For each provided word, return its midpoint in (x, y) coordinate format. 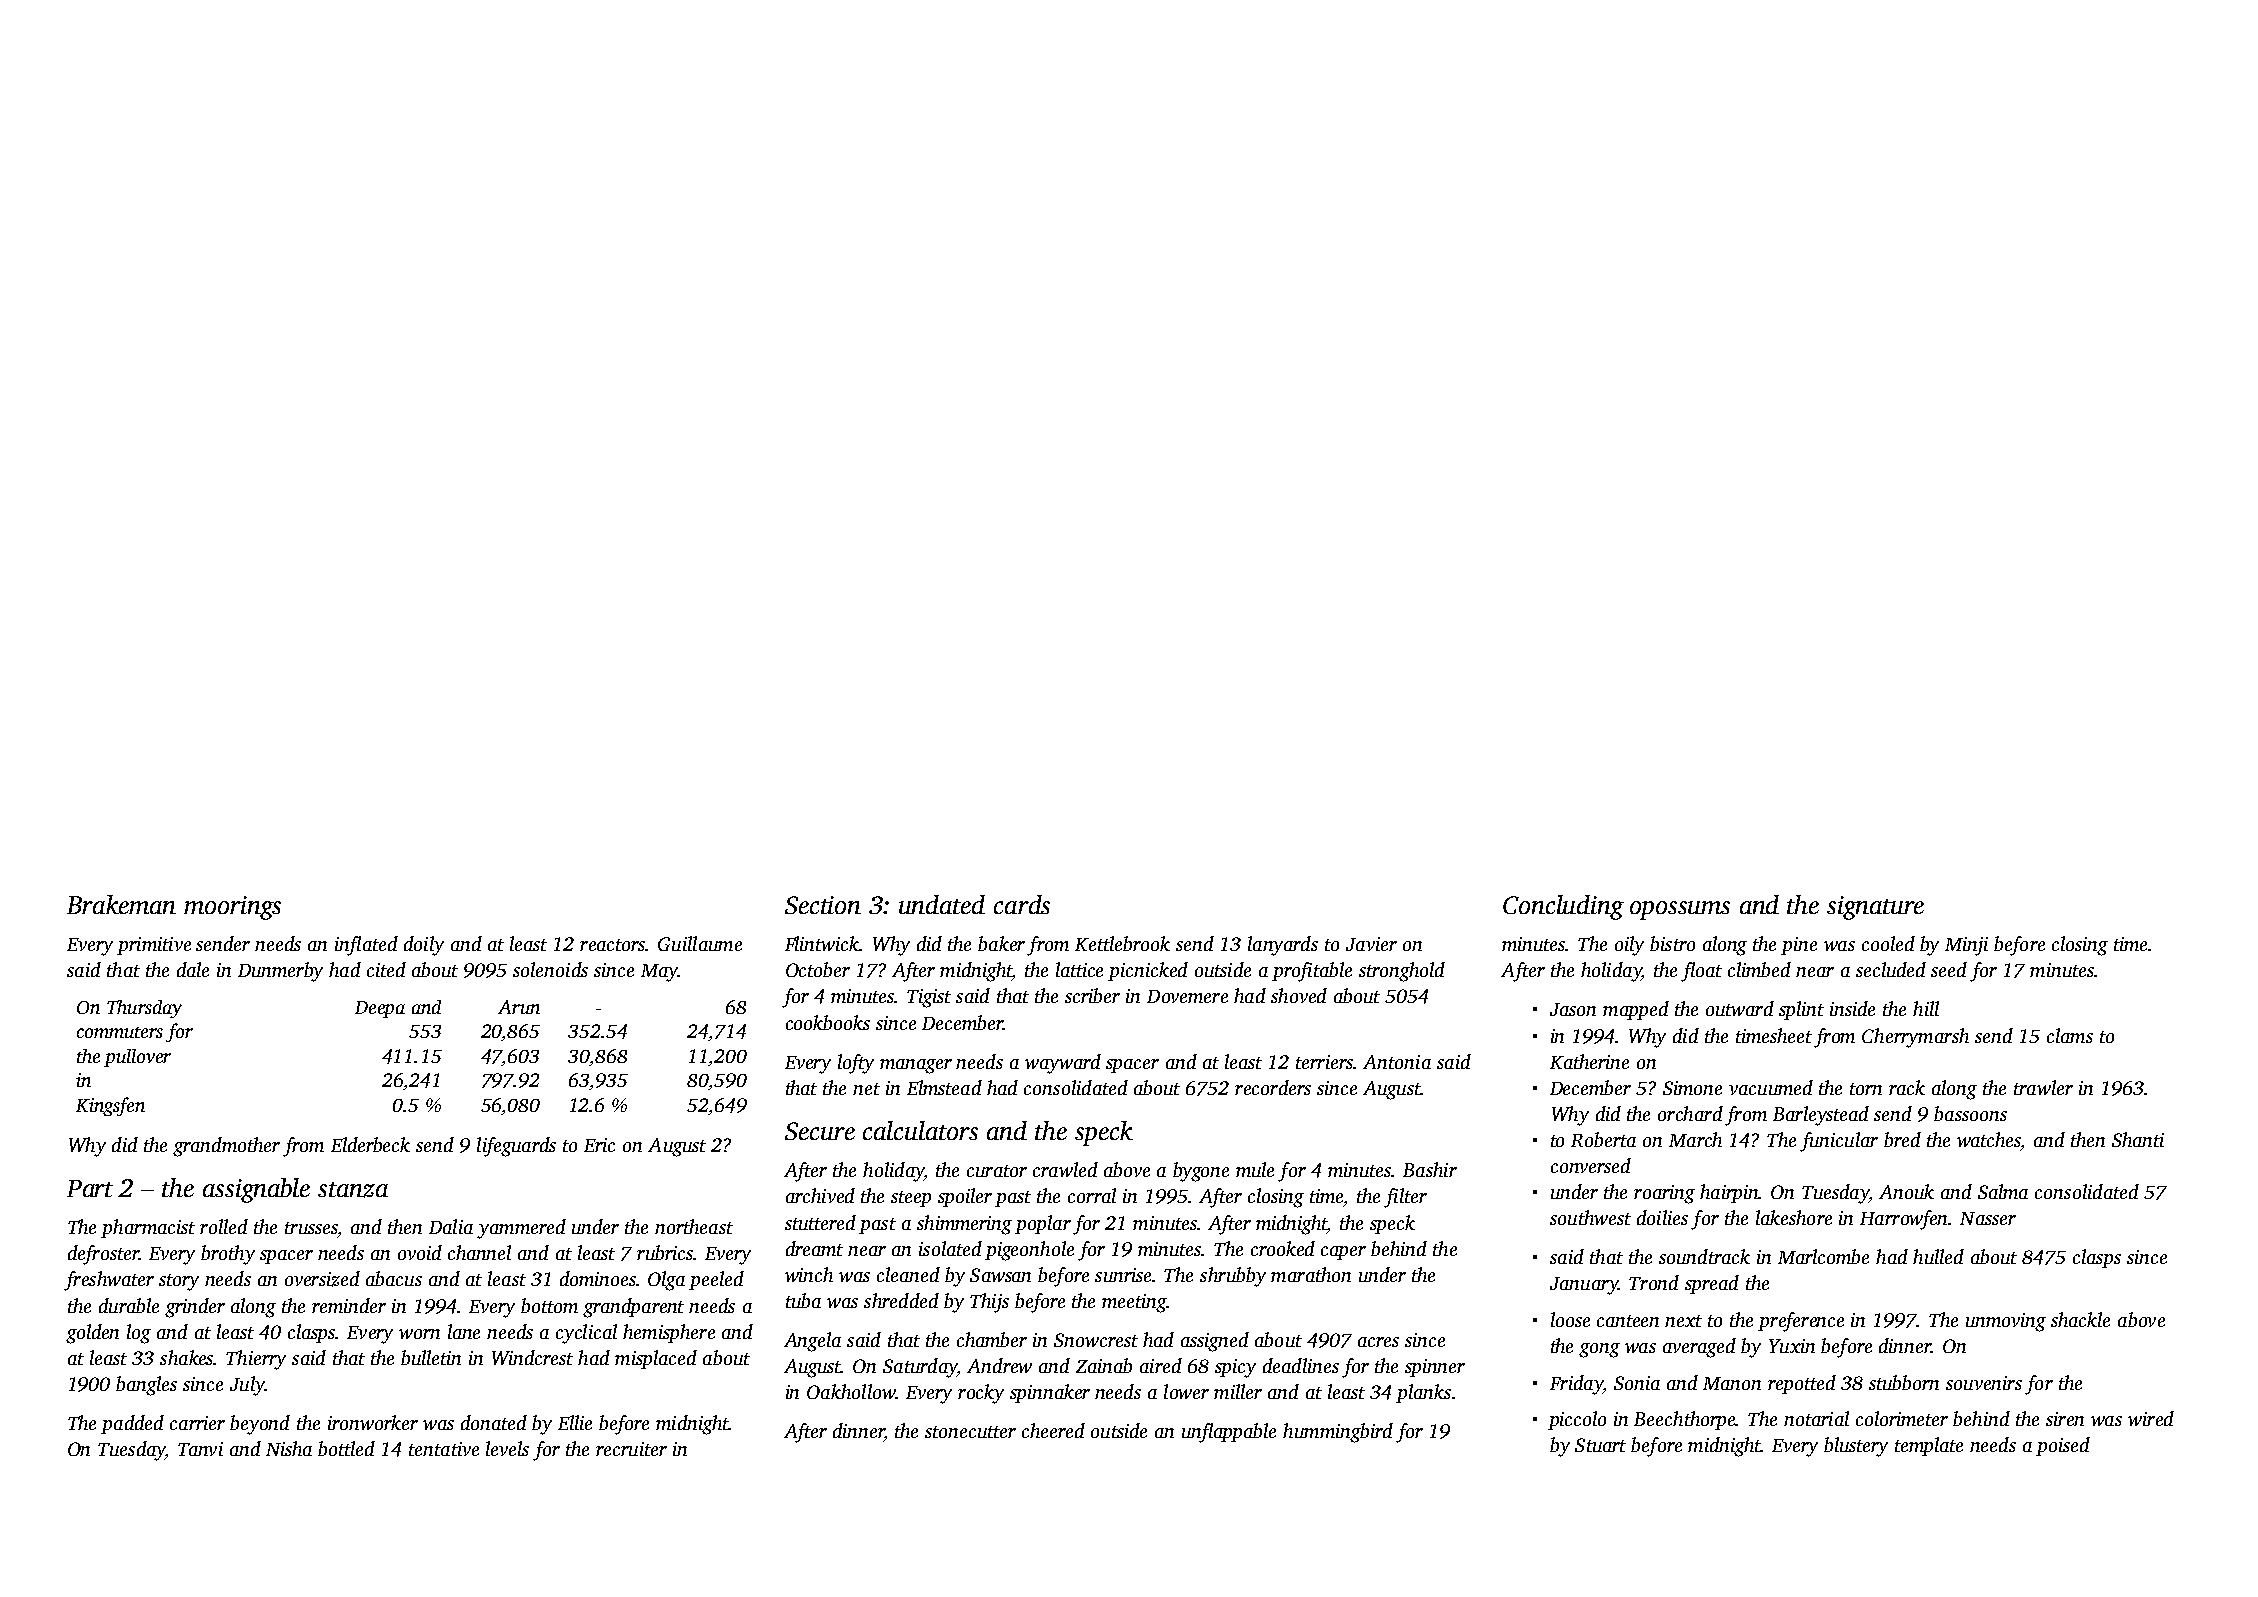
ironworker (373, 1422)
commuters (120, 1032)
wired (2151, 1418)
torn (1866, 1089)
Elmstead (944, 1087)
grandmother (226, 1147)
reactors (613, 945)
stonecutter (970, 1432)
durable (129, 1305)
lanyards (1283, 946)
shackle (2080, 1319)
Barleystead (1821, 1116)
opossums (1680, 910)
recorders (1273, 1087)
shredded (901, 1300)
